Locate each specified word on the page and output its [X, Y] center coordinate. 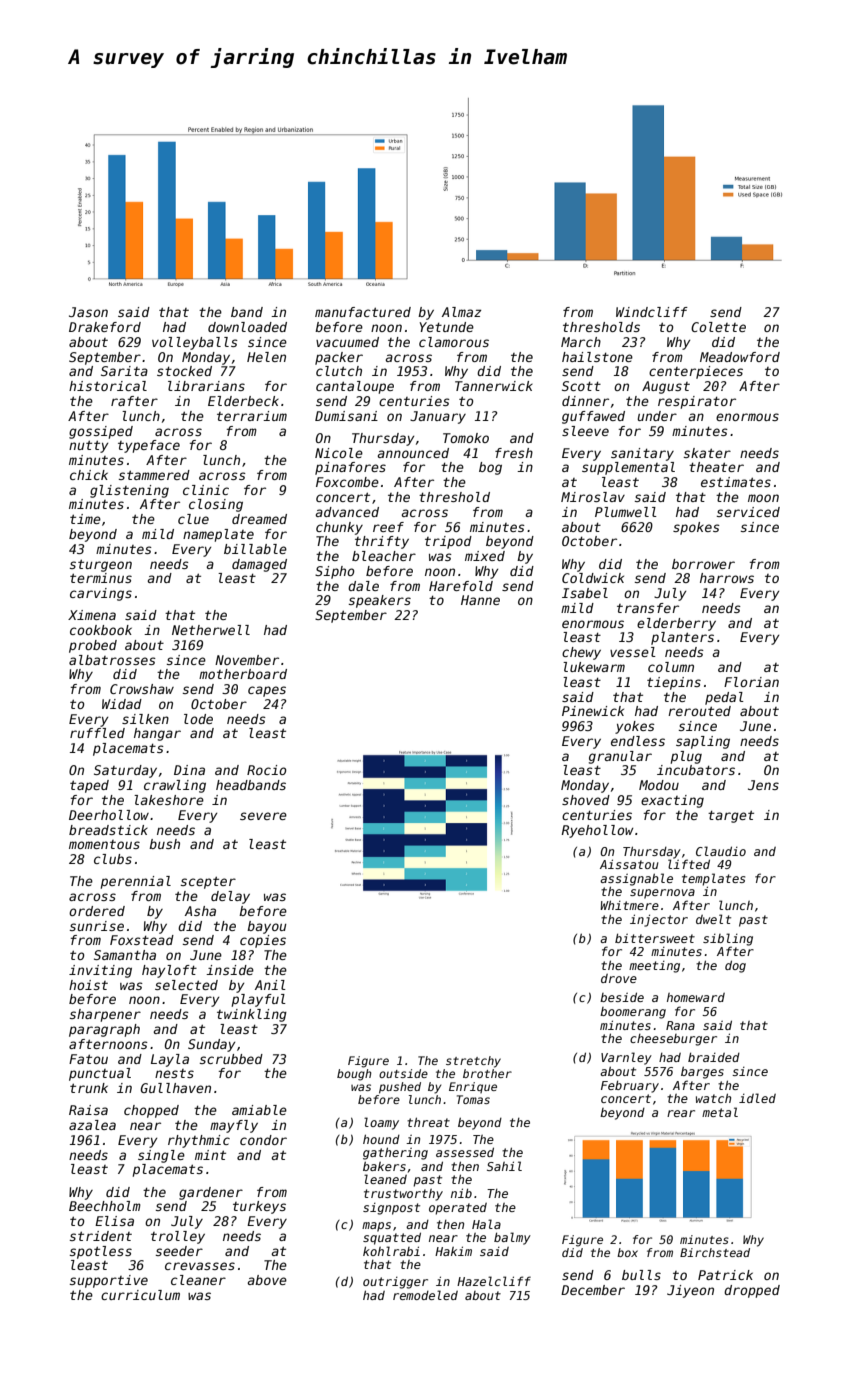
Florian [751, 682]
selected [186, 985]
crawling [175, 786]
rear [681, 1113]
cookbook [101, 630]
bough [354, 1075]
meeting [654, 967]
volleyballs [195, 343]
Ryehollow [597, 831]
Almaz [461, 312]
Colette [718, 327]
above [267, 1280]
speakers [380, 601]
